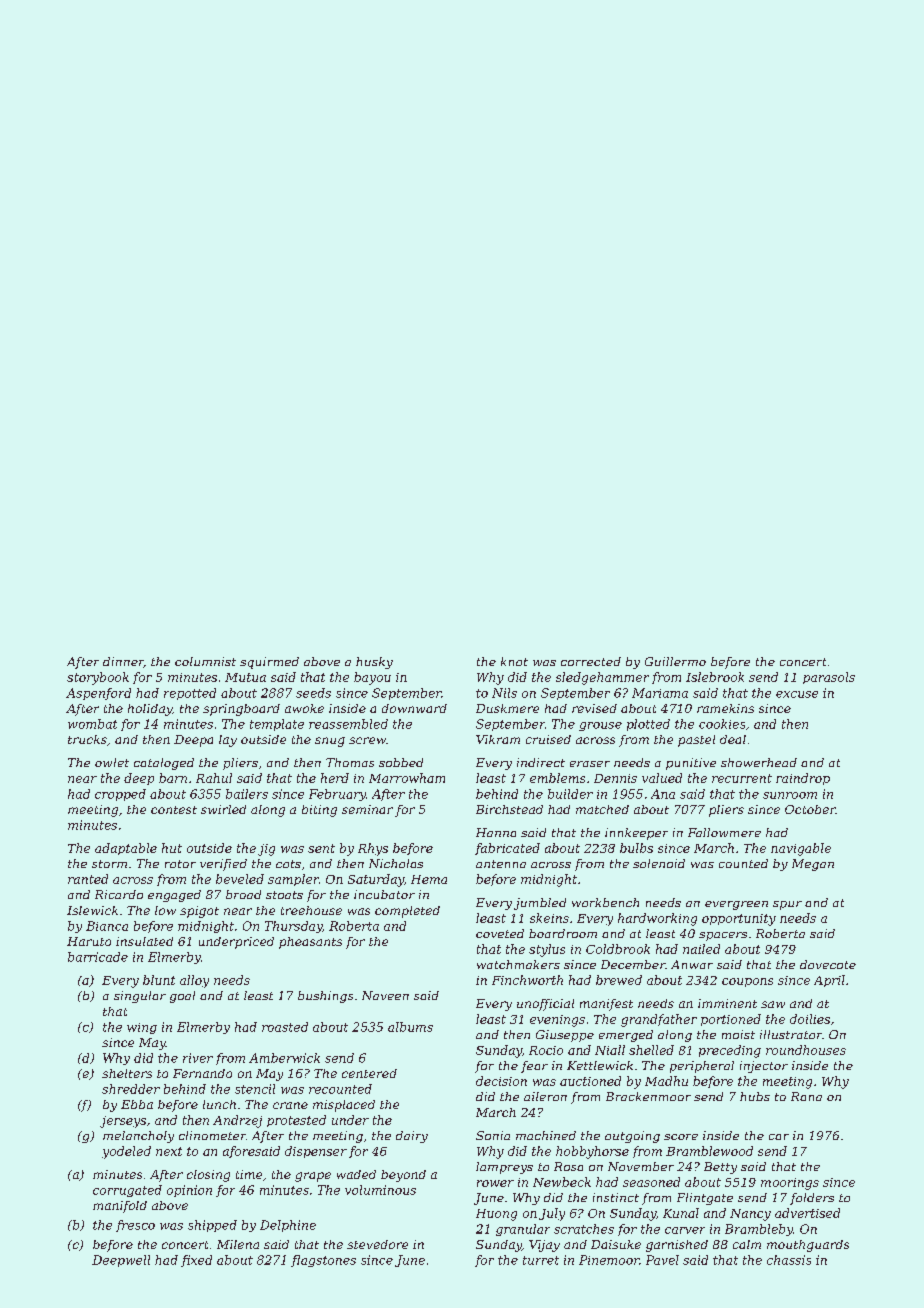  I want to click on singular, so click(140, 997).
